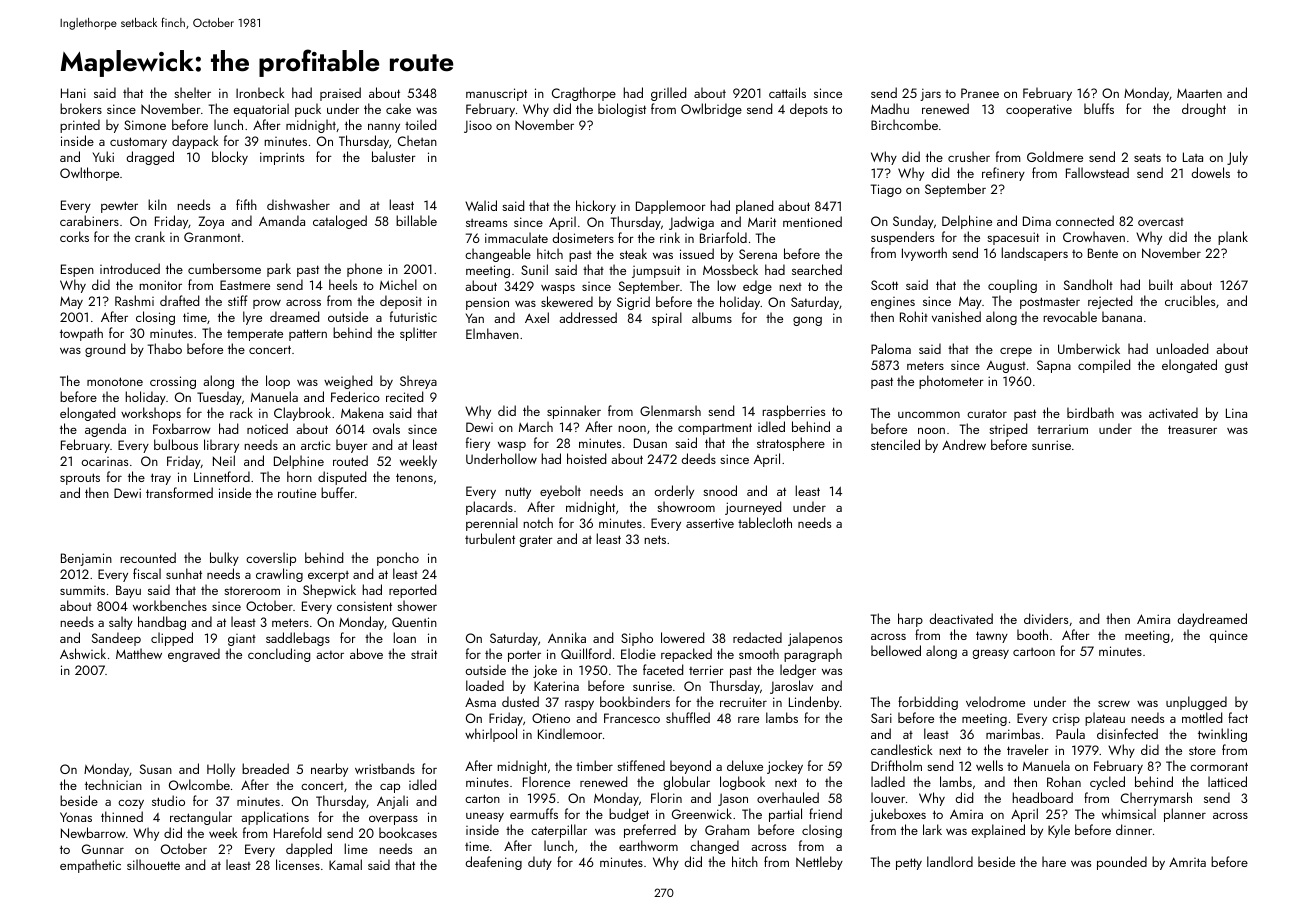 The image size is (1308, 924). Describe the element at coordinates (787, 92) in the page. I see `cattails` at that location.
